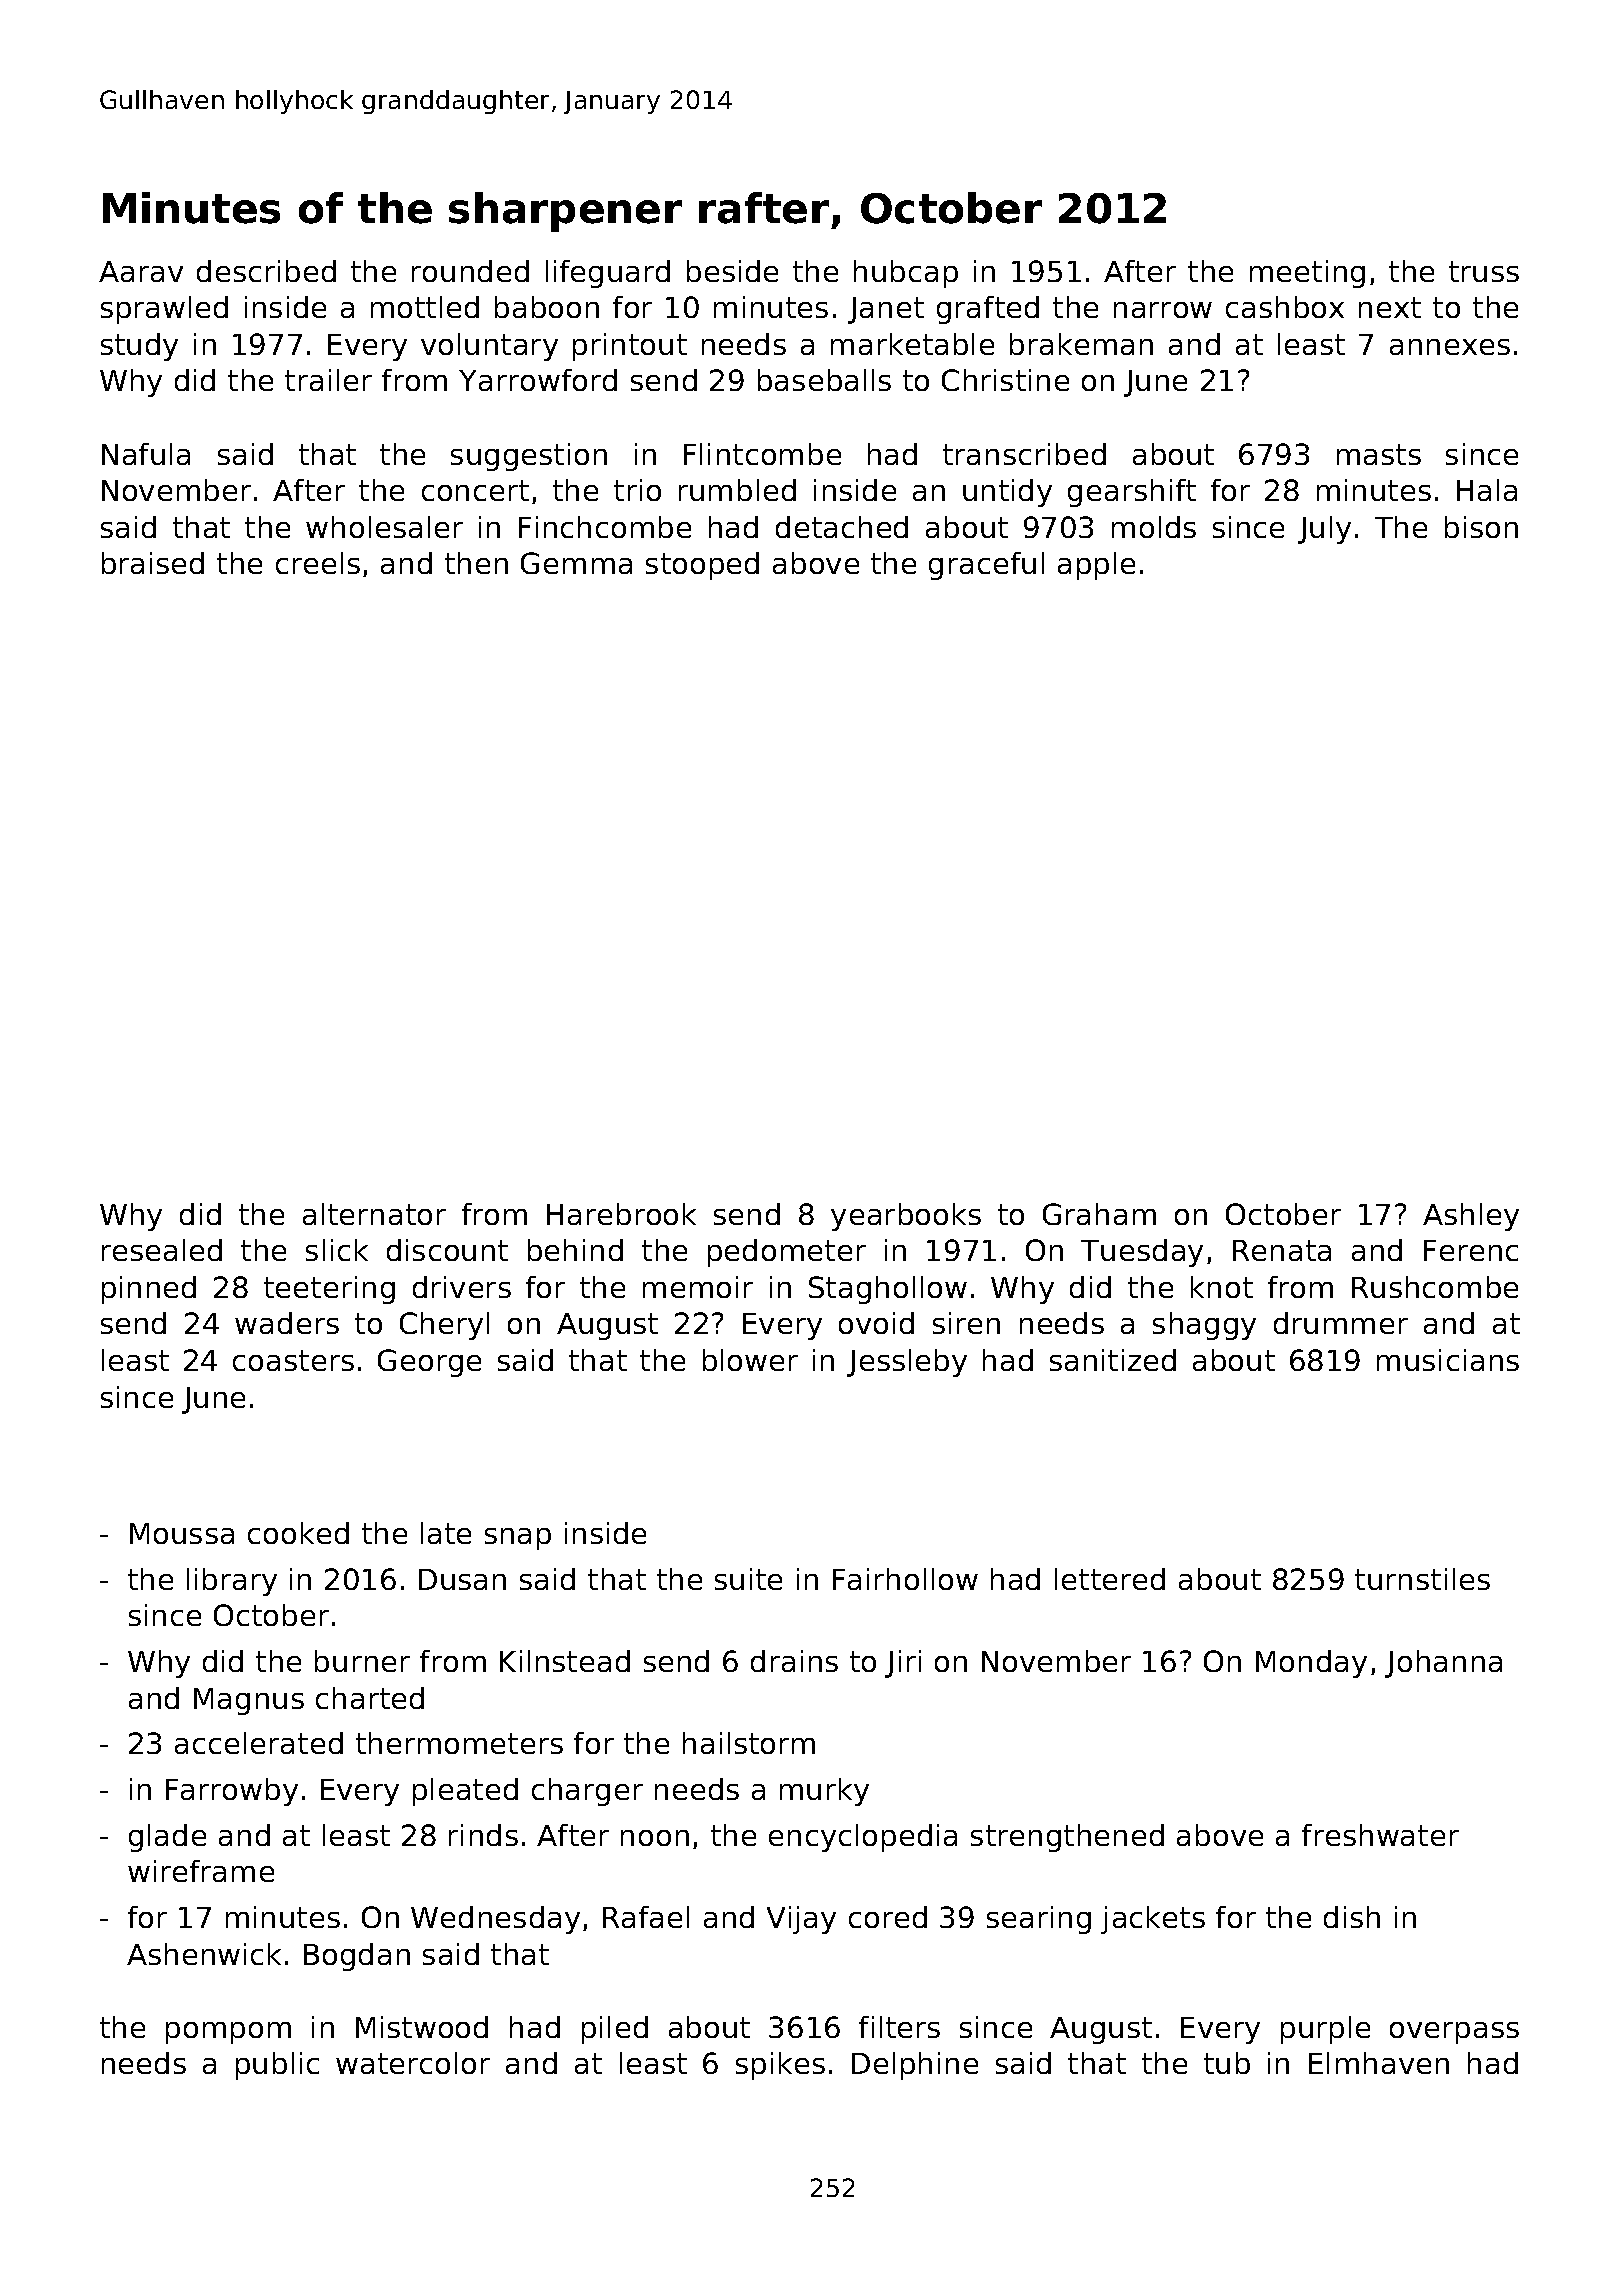 This document has height=2292, width=1620. Describe the element at coordinates (576, 563) in the document. I see `Gemma` at that location.
